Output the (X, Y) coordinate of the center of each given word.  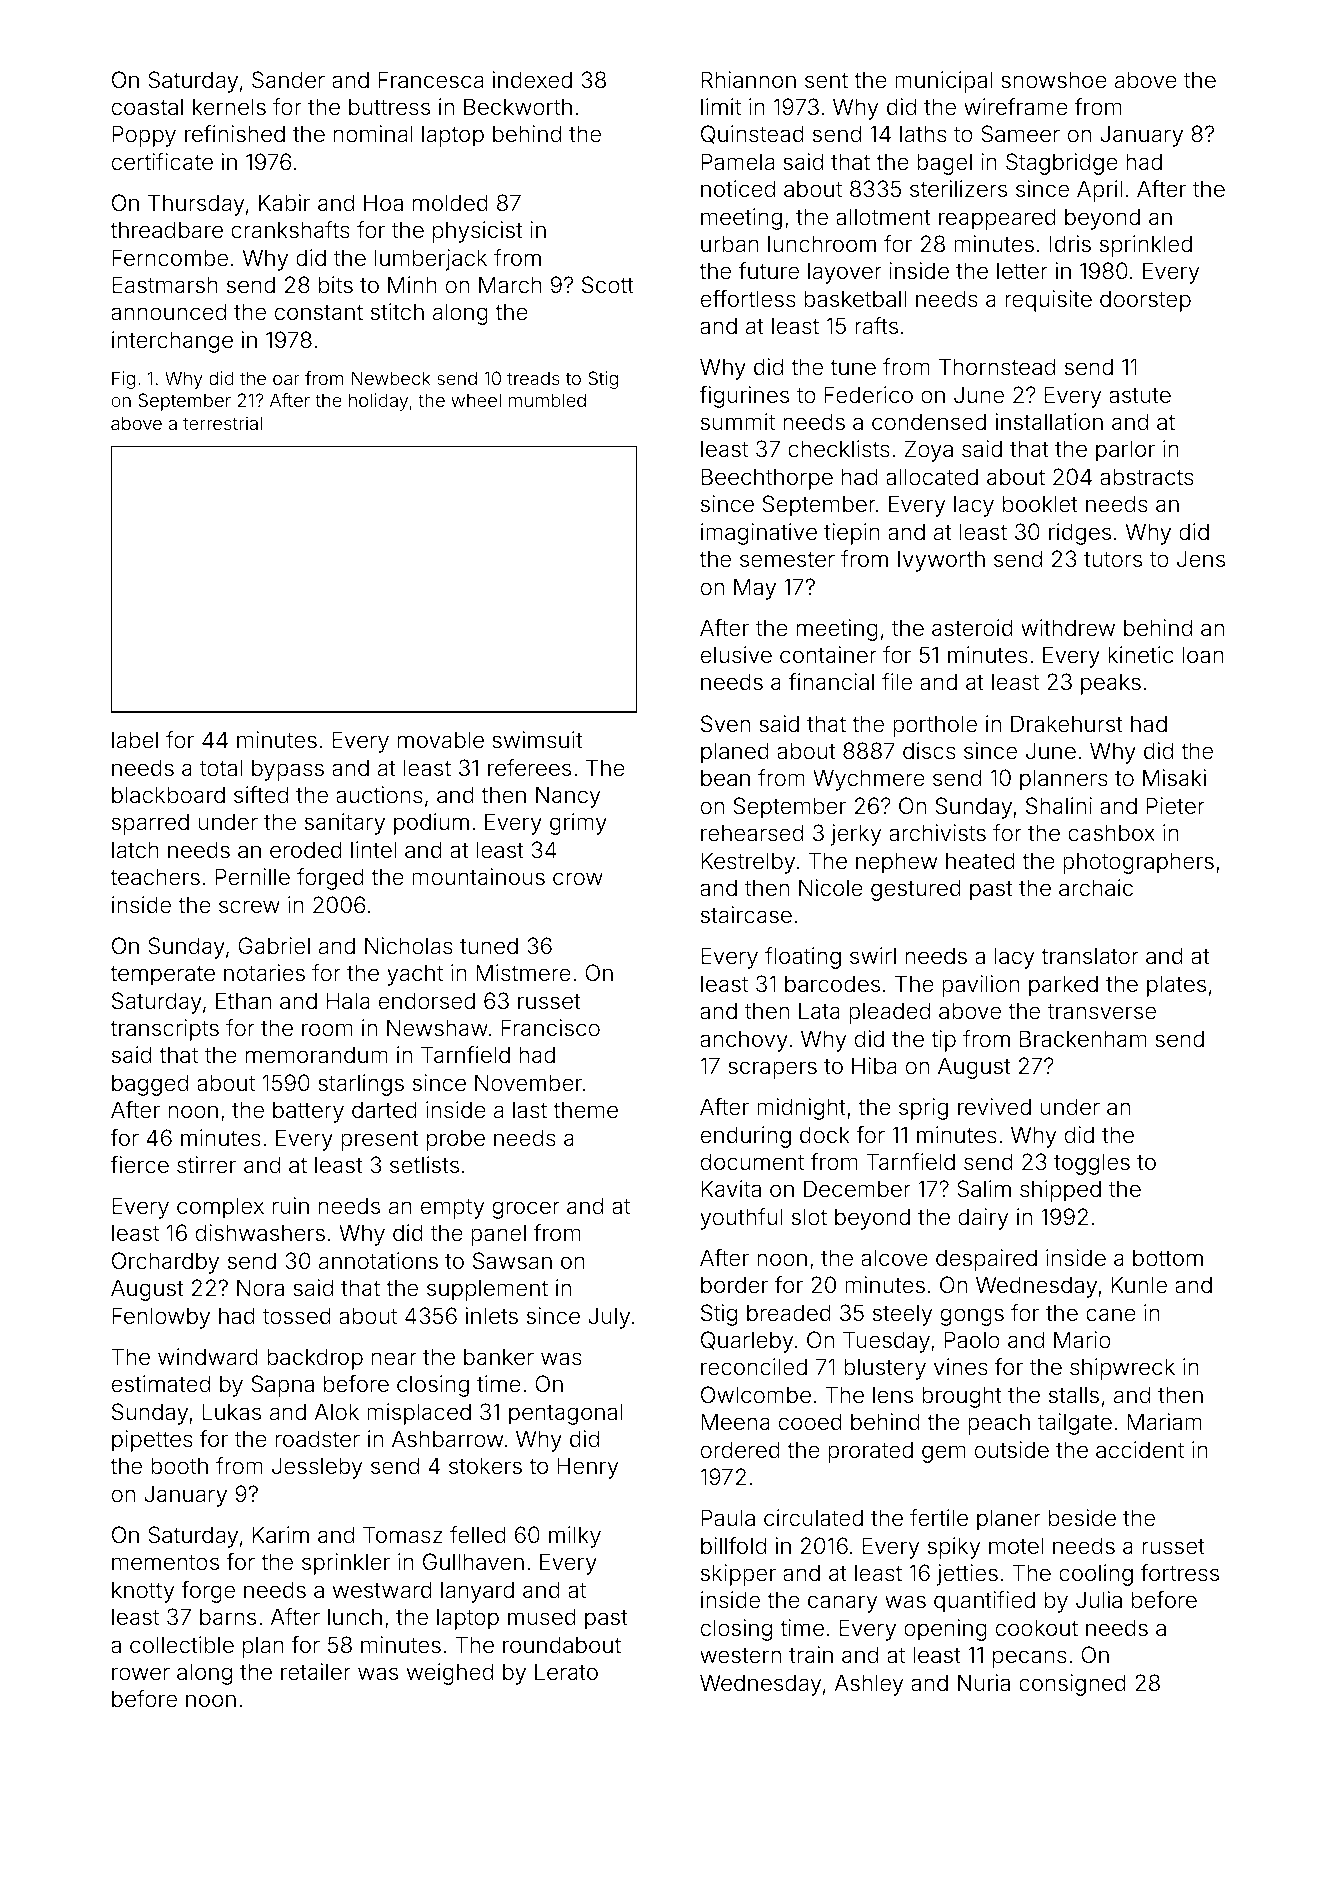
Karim (281, 1535)
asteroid (972, 628)
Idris (1070, 244)
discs (929, 751)
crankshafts (290, 230)
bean (725, 778)
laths (923, 134)
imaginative (759, 534)
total (221, 768)
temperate (162, 976)
